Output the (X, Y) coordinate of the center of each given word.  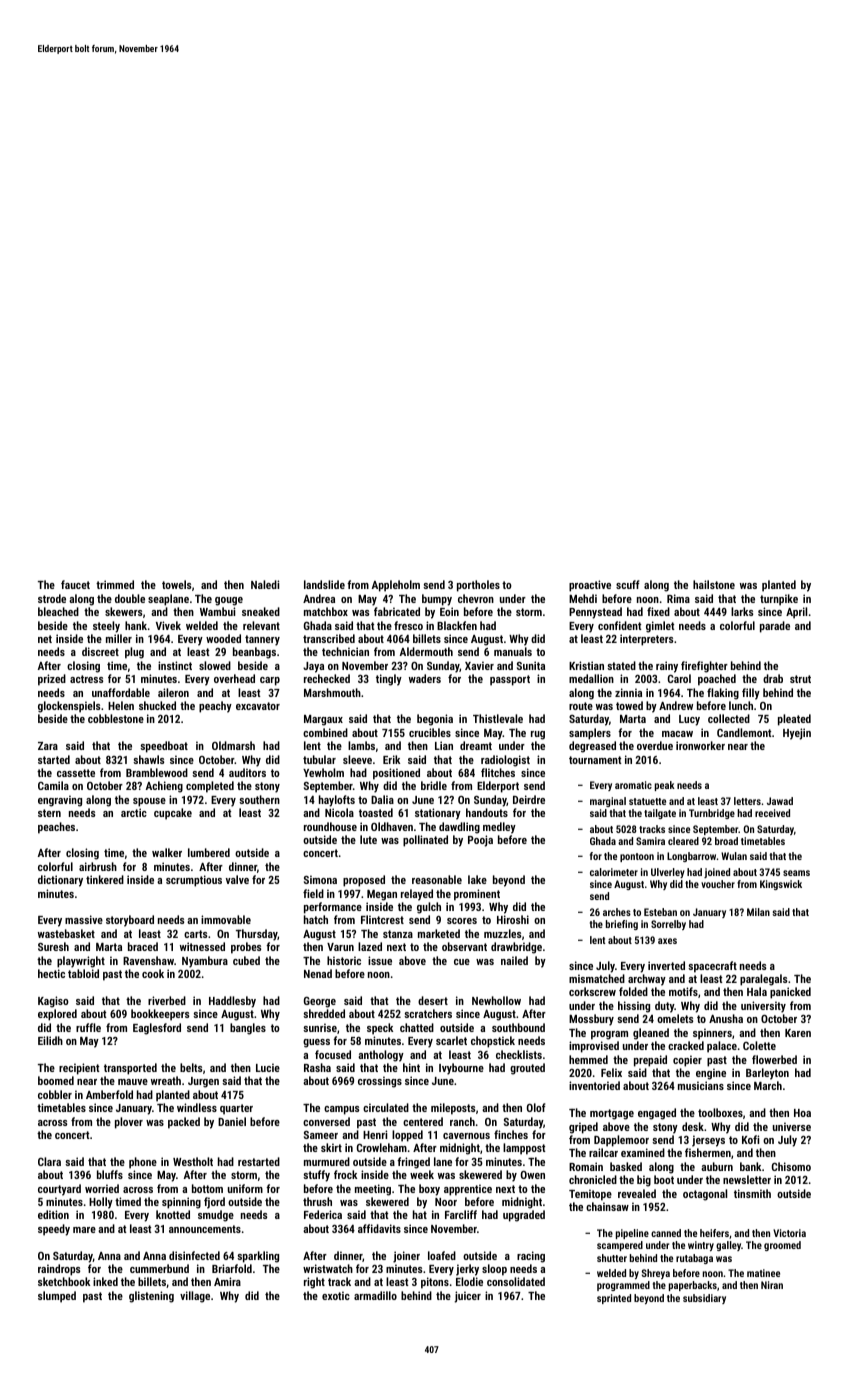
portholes (478, 586)
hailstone (714, 584)
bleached (58, 611)
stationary (438, 814)
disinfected (194, 1255)
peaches (56, 828)
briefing (622, 925)
